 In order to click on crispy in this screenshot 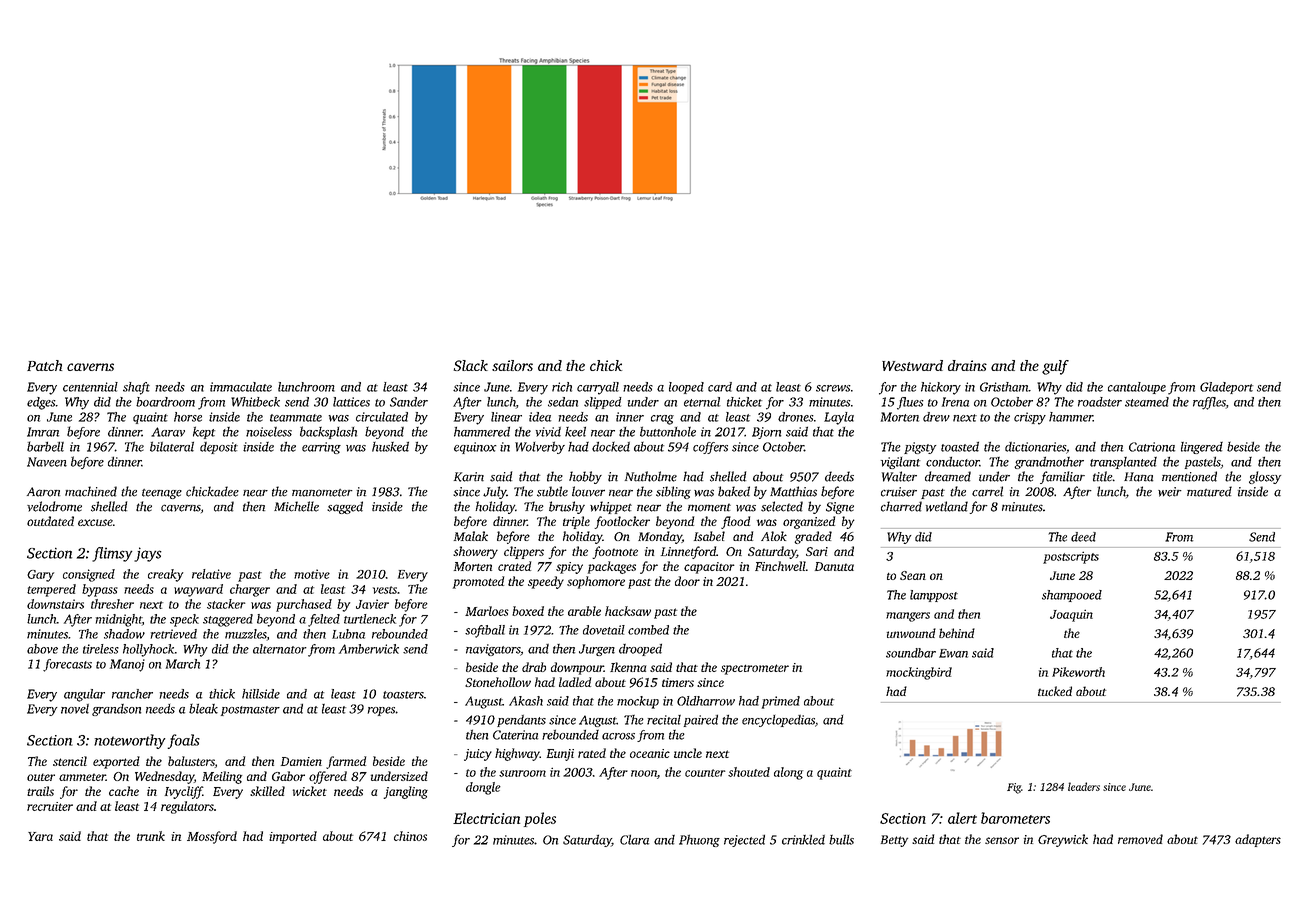, I will do `click(1030, 418)`.
